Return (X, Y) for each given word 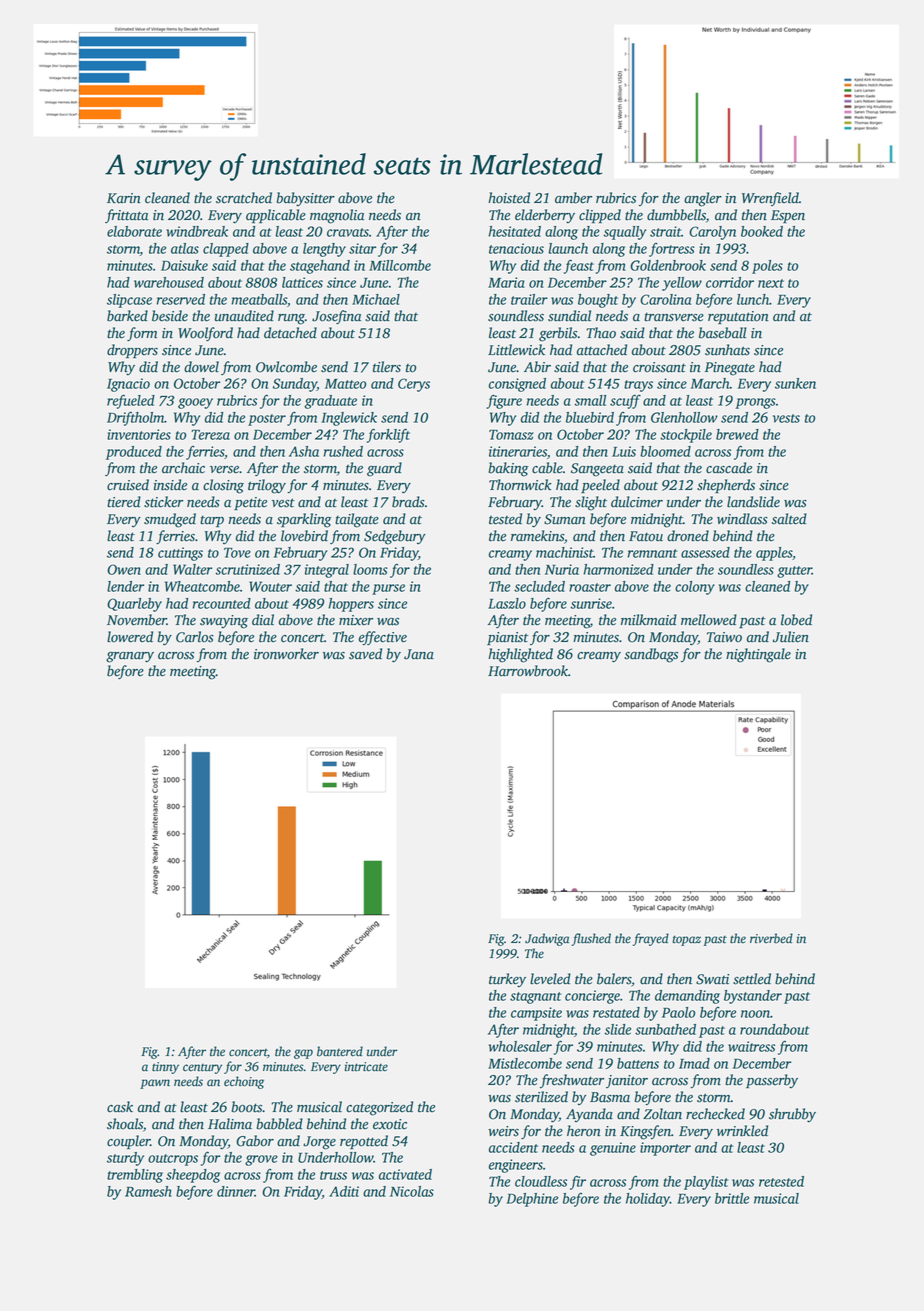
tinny (165, 1068)
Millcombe (400, 265)
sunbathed (665, 1029)
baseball (723, 333)
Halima (230, 1124)
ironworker (286, 654)
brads (408, 502)
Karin (124, 198)
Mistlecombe (525, 1063)
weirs (503, 1131)
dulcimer (637, 502)
